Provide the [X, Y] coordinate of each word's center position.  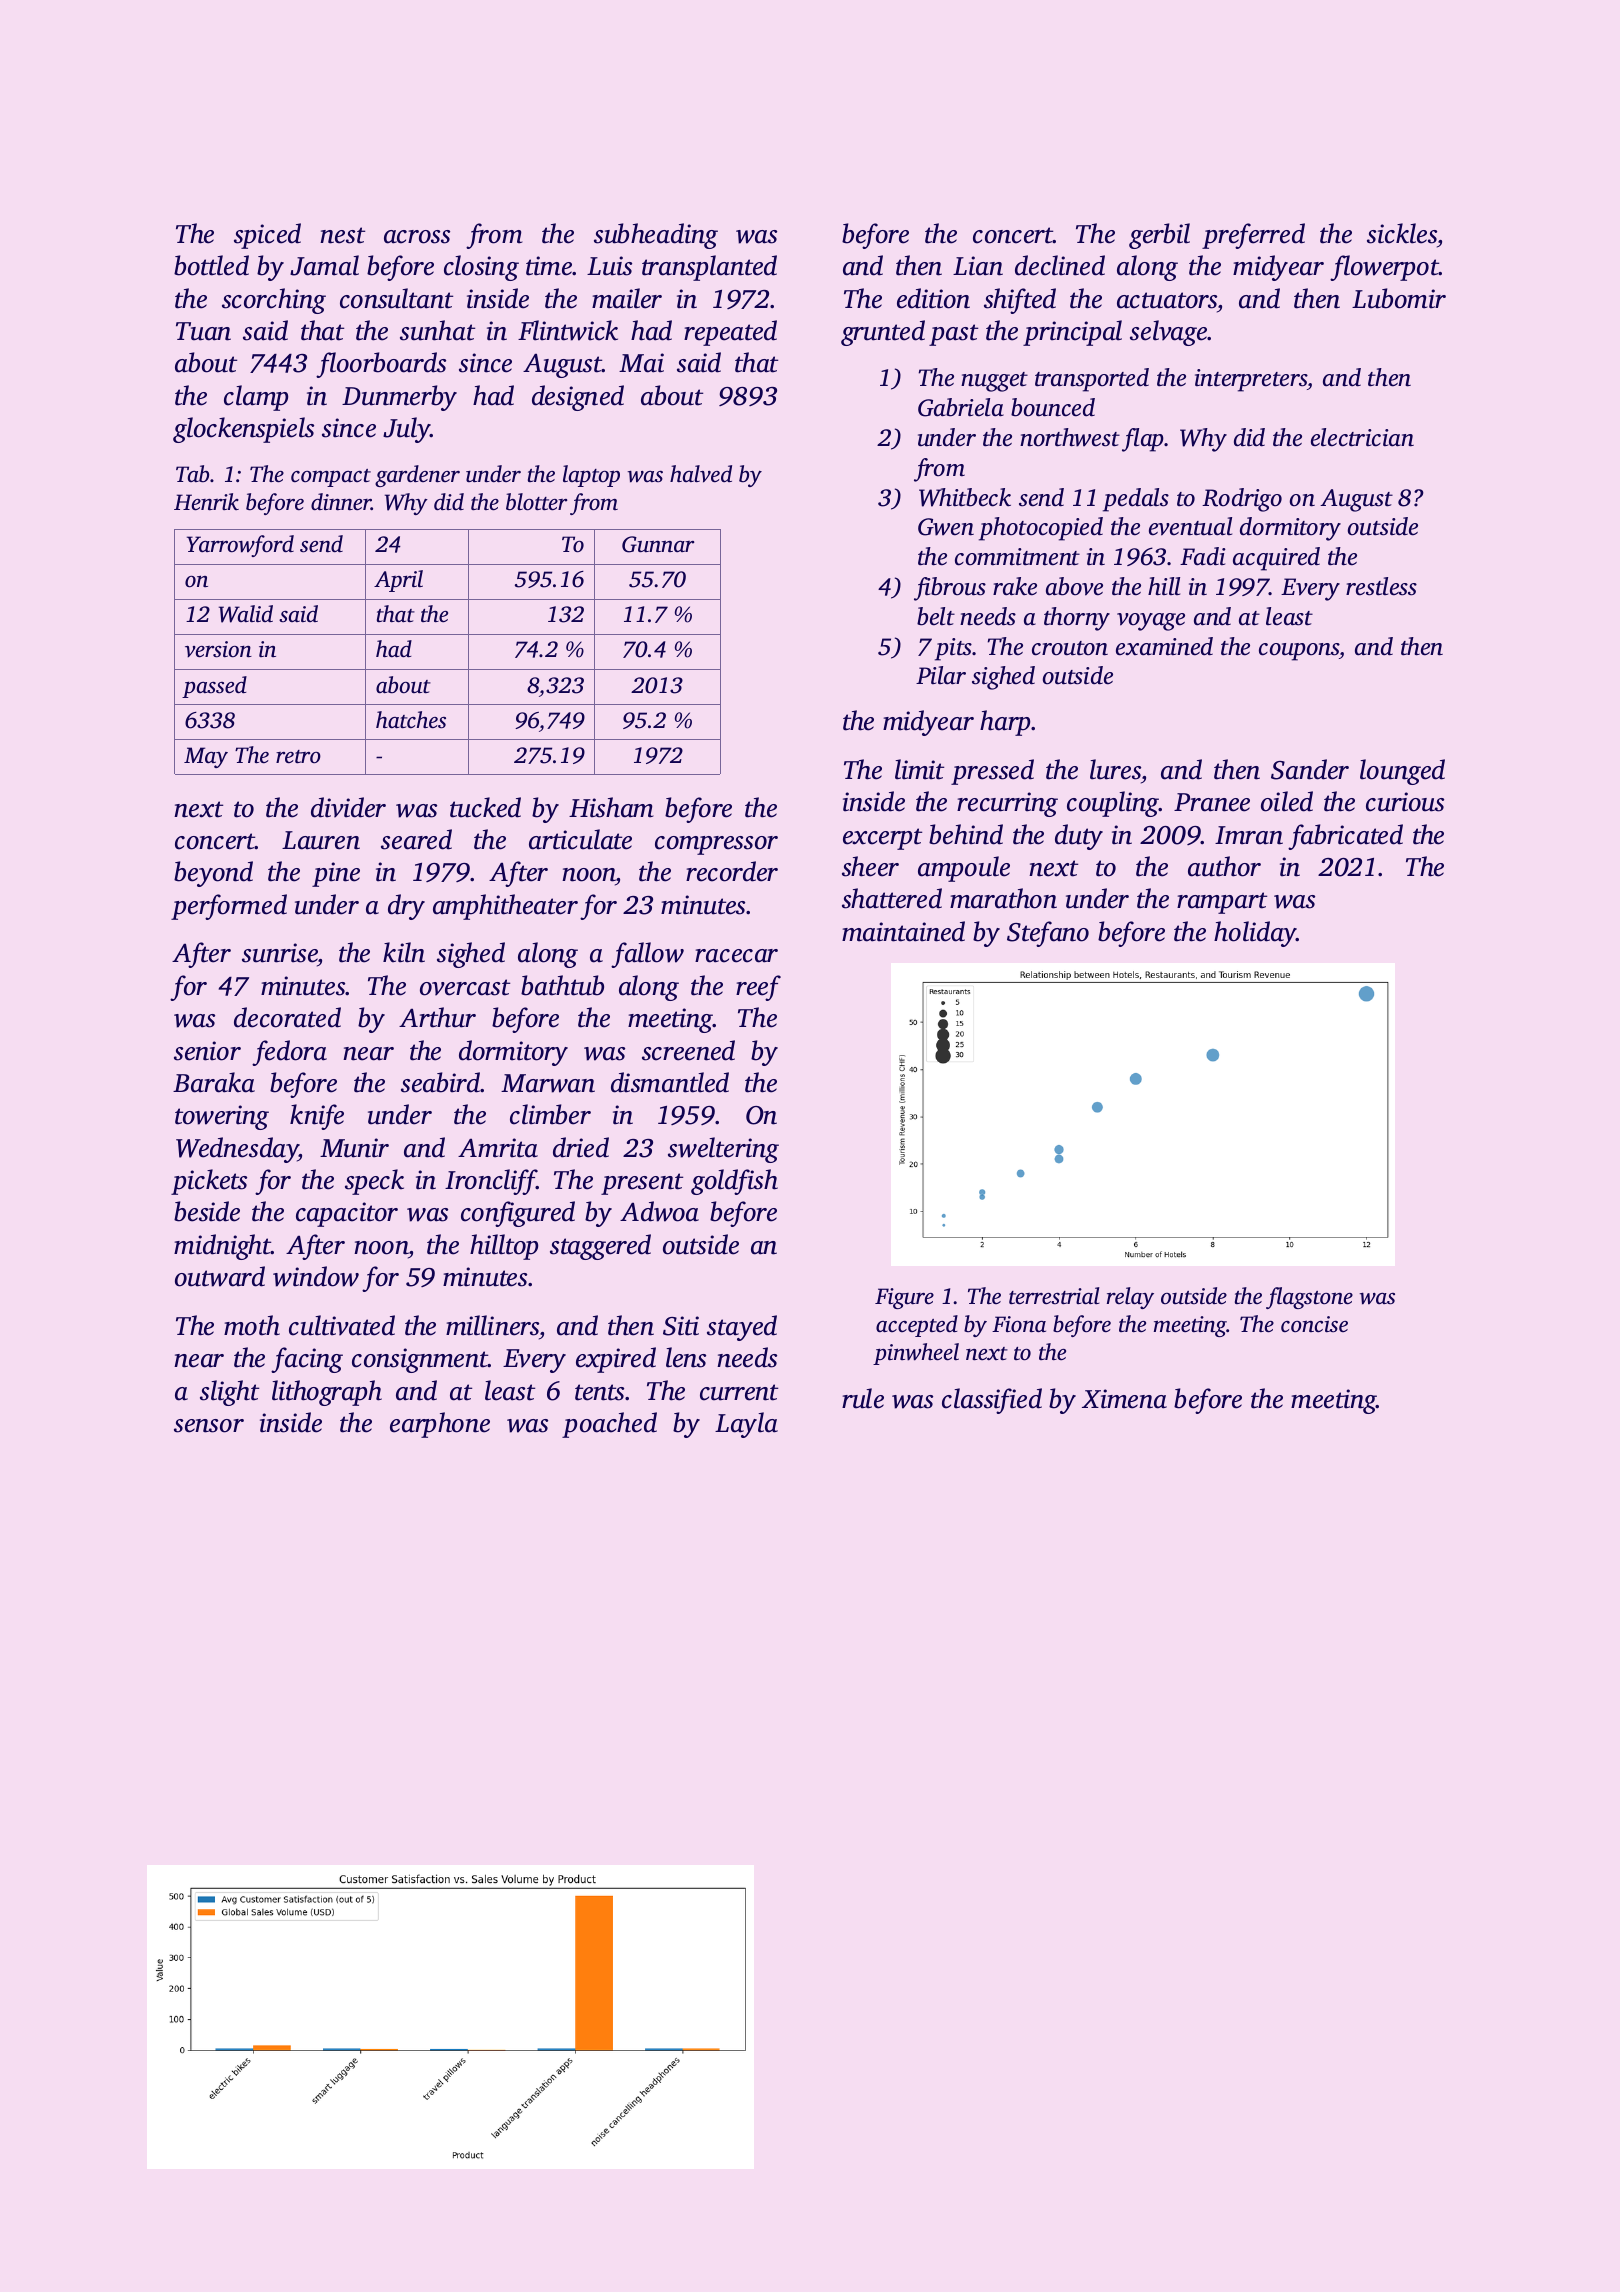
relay [1130, 1298]
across [417, 237]
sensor [209, 1426]
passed [214, 687]
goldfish [734, 1182]
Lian [978, 266]
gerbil [1159, 236]
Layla [746, 1425]
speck [374, 1182]
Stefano [1048, 934]
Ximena [1124, 1399]
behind [966, 834]
